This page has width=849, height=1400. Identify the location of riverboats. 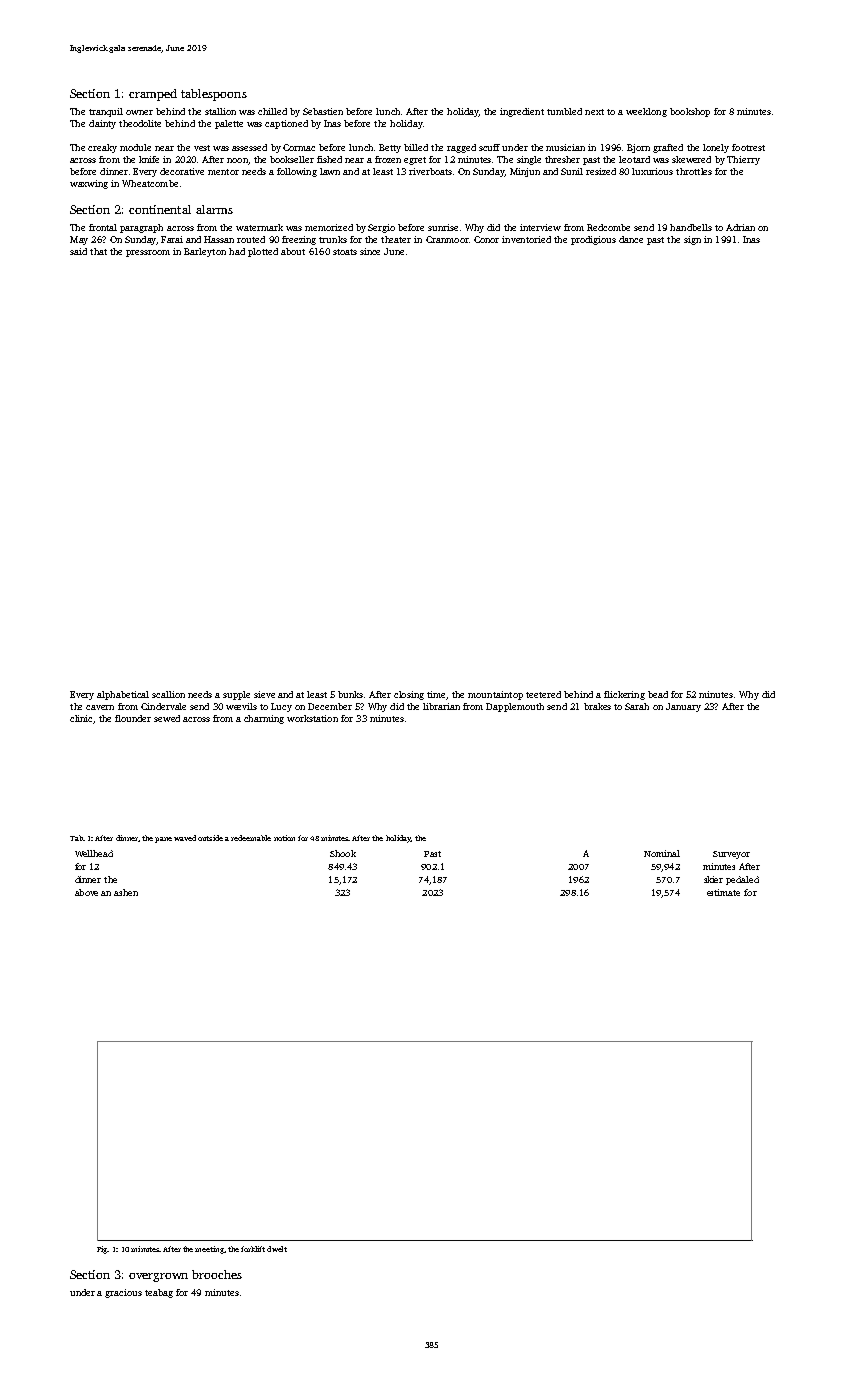
(430, 171).
